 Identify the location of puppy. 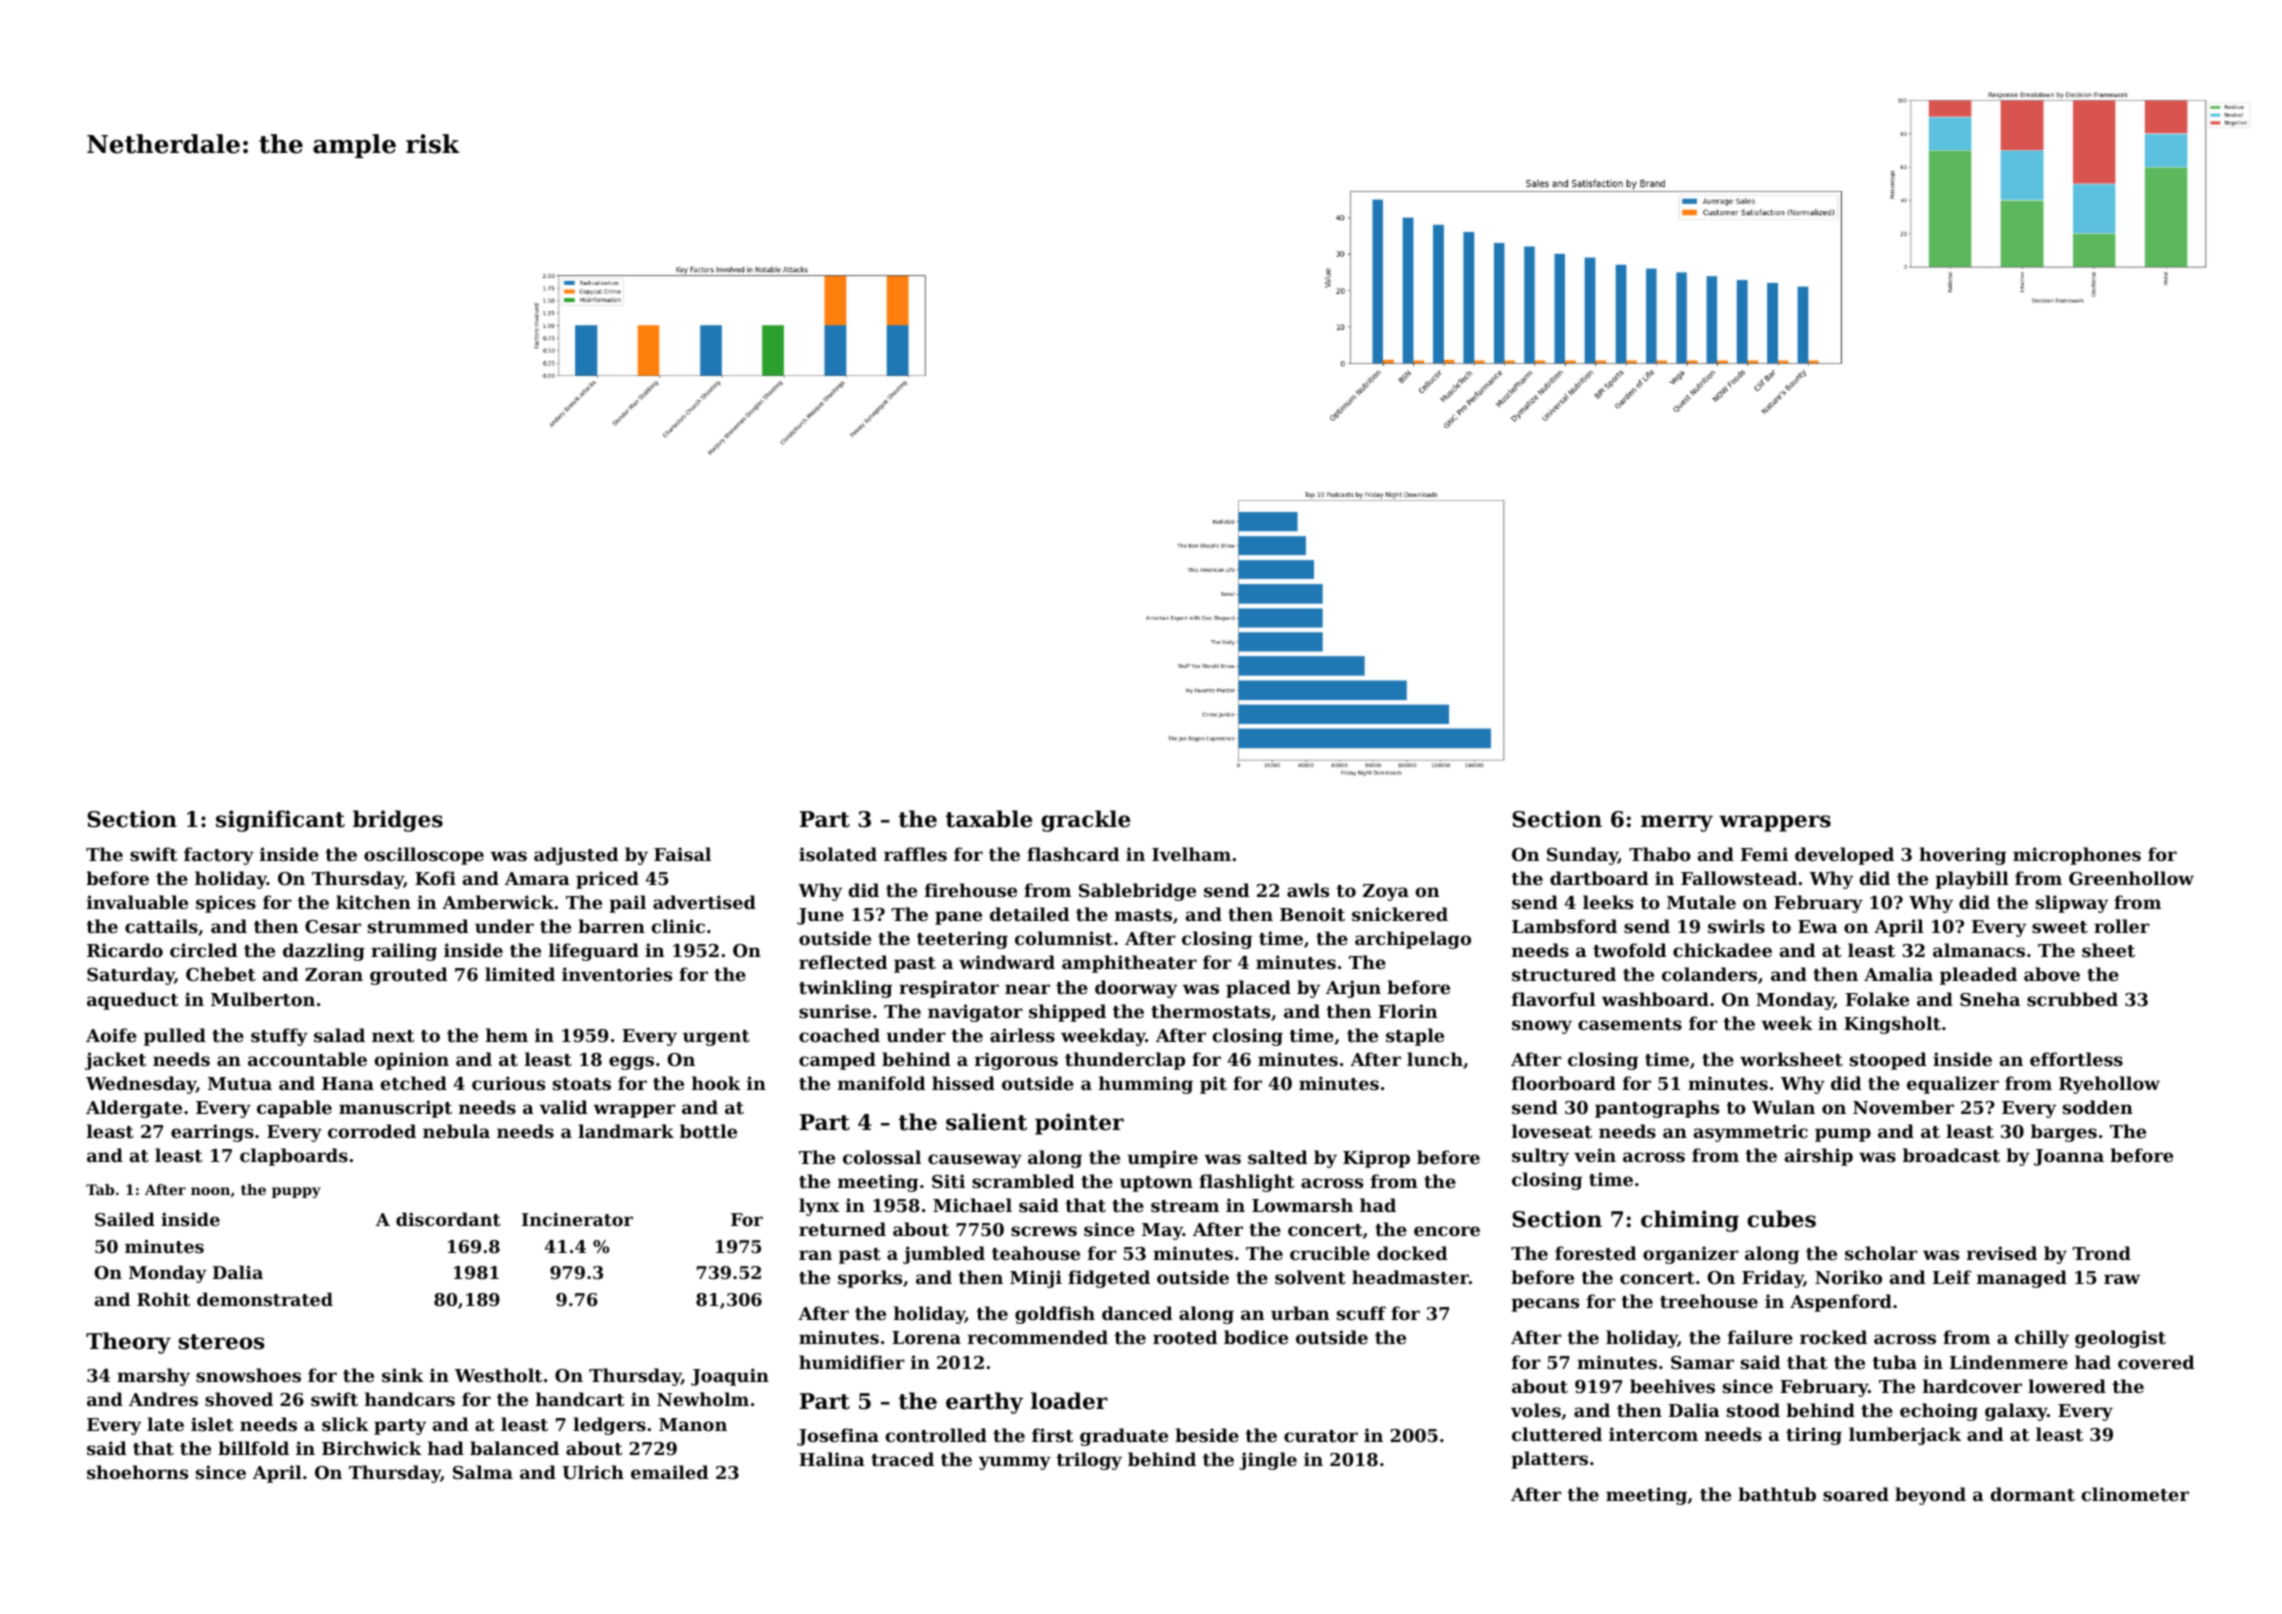
(296, 1192).
